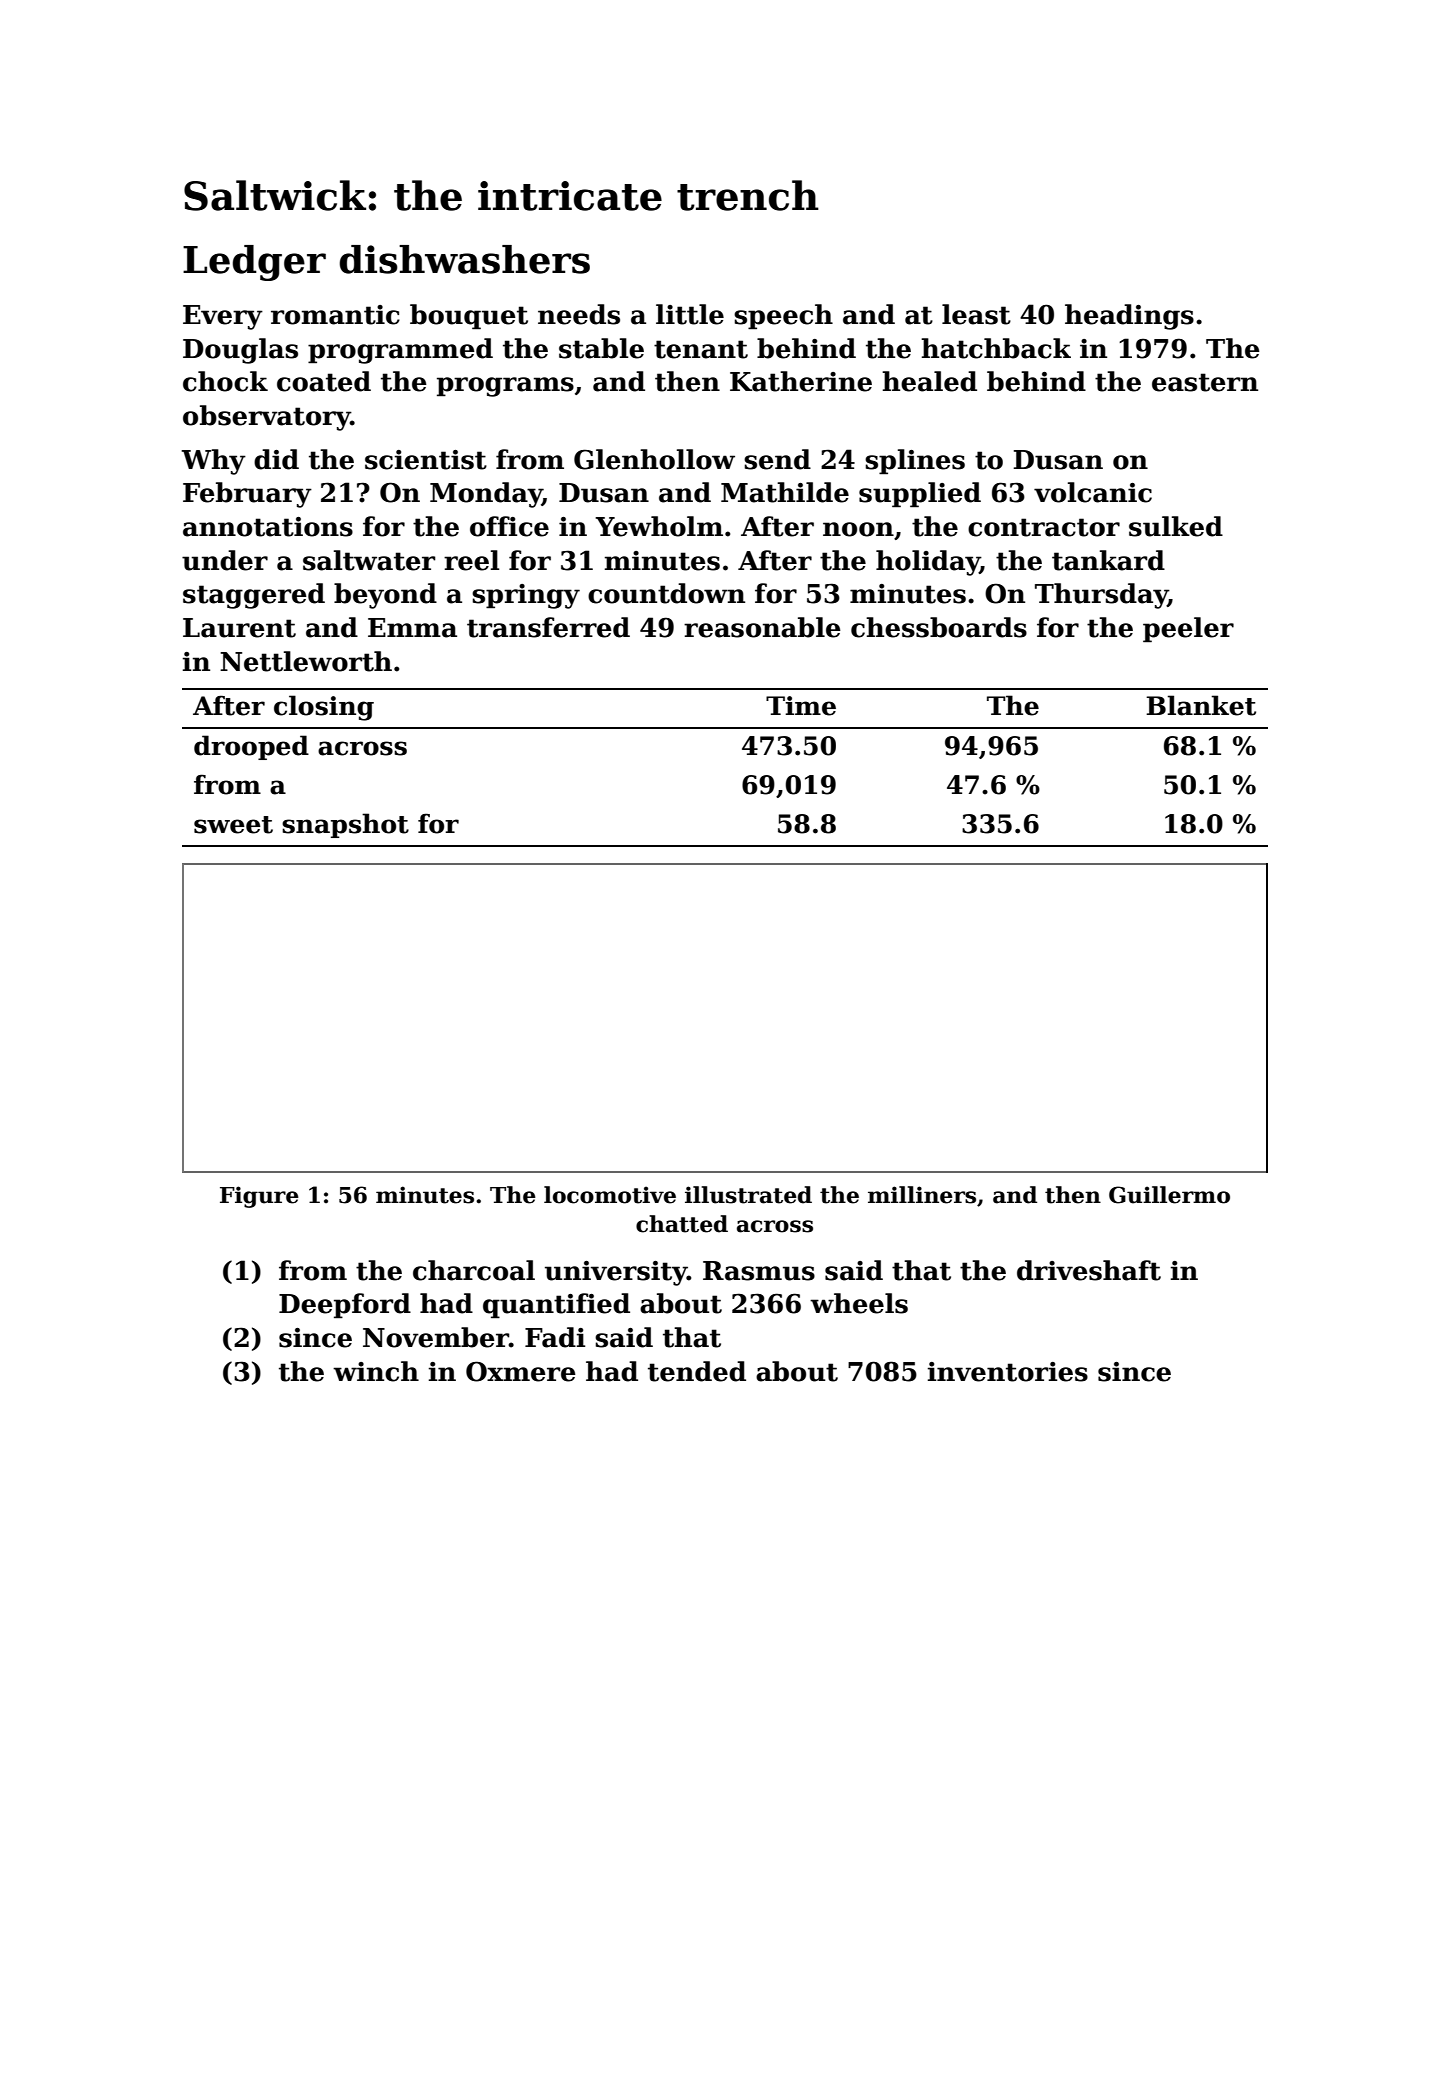  I want to click on inventories, so click(1008, 1372).
